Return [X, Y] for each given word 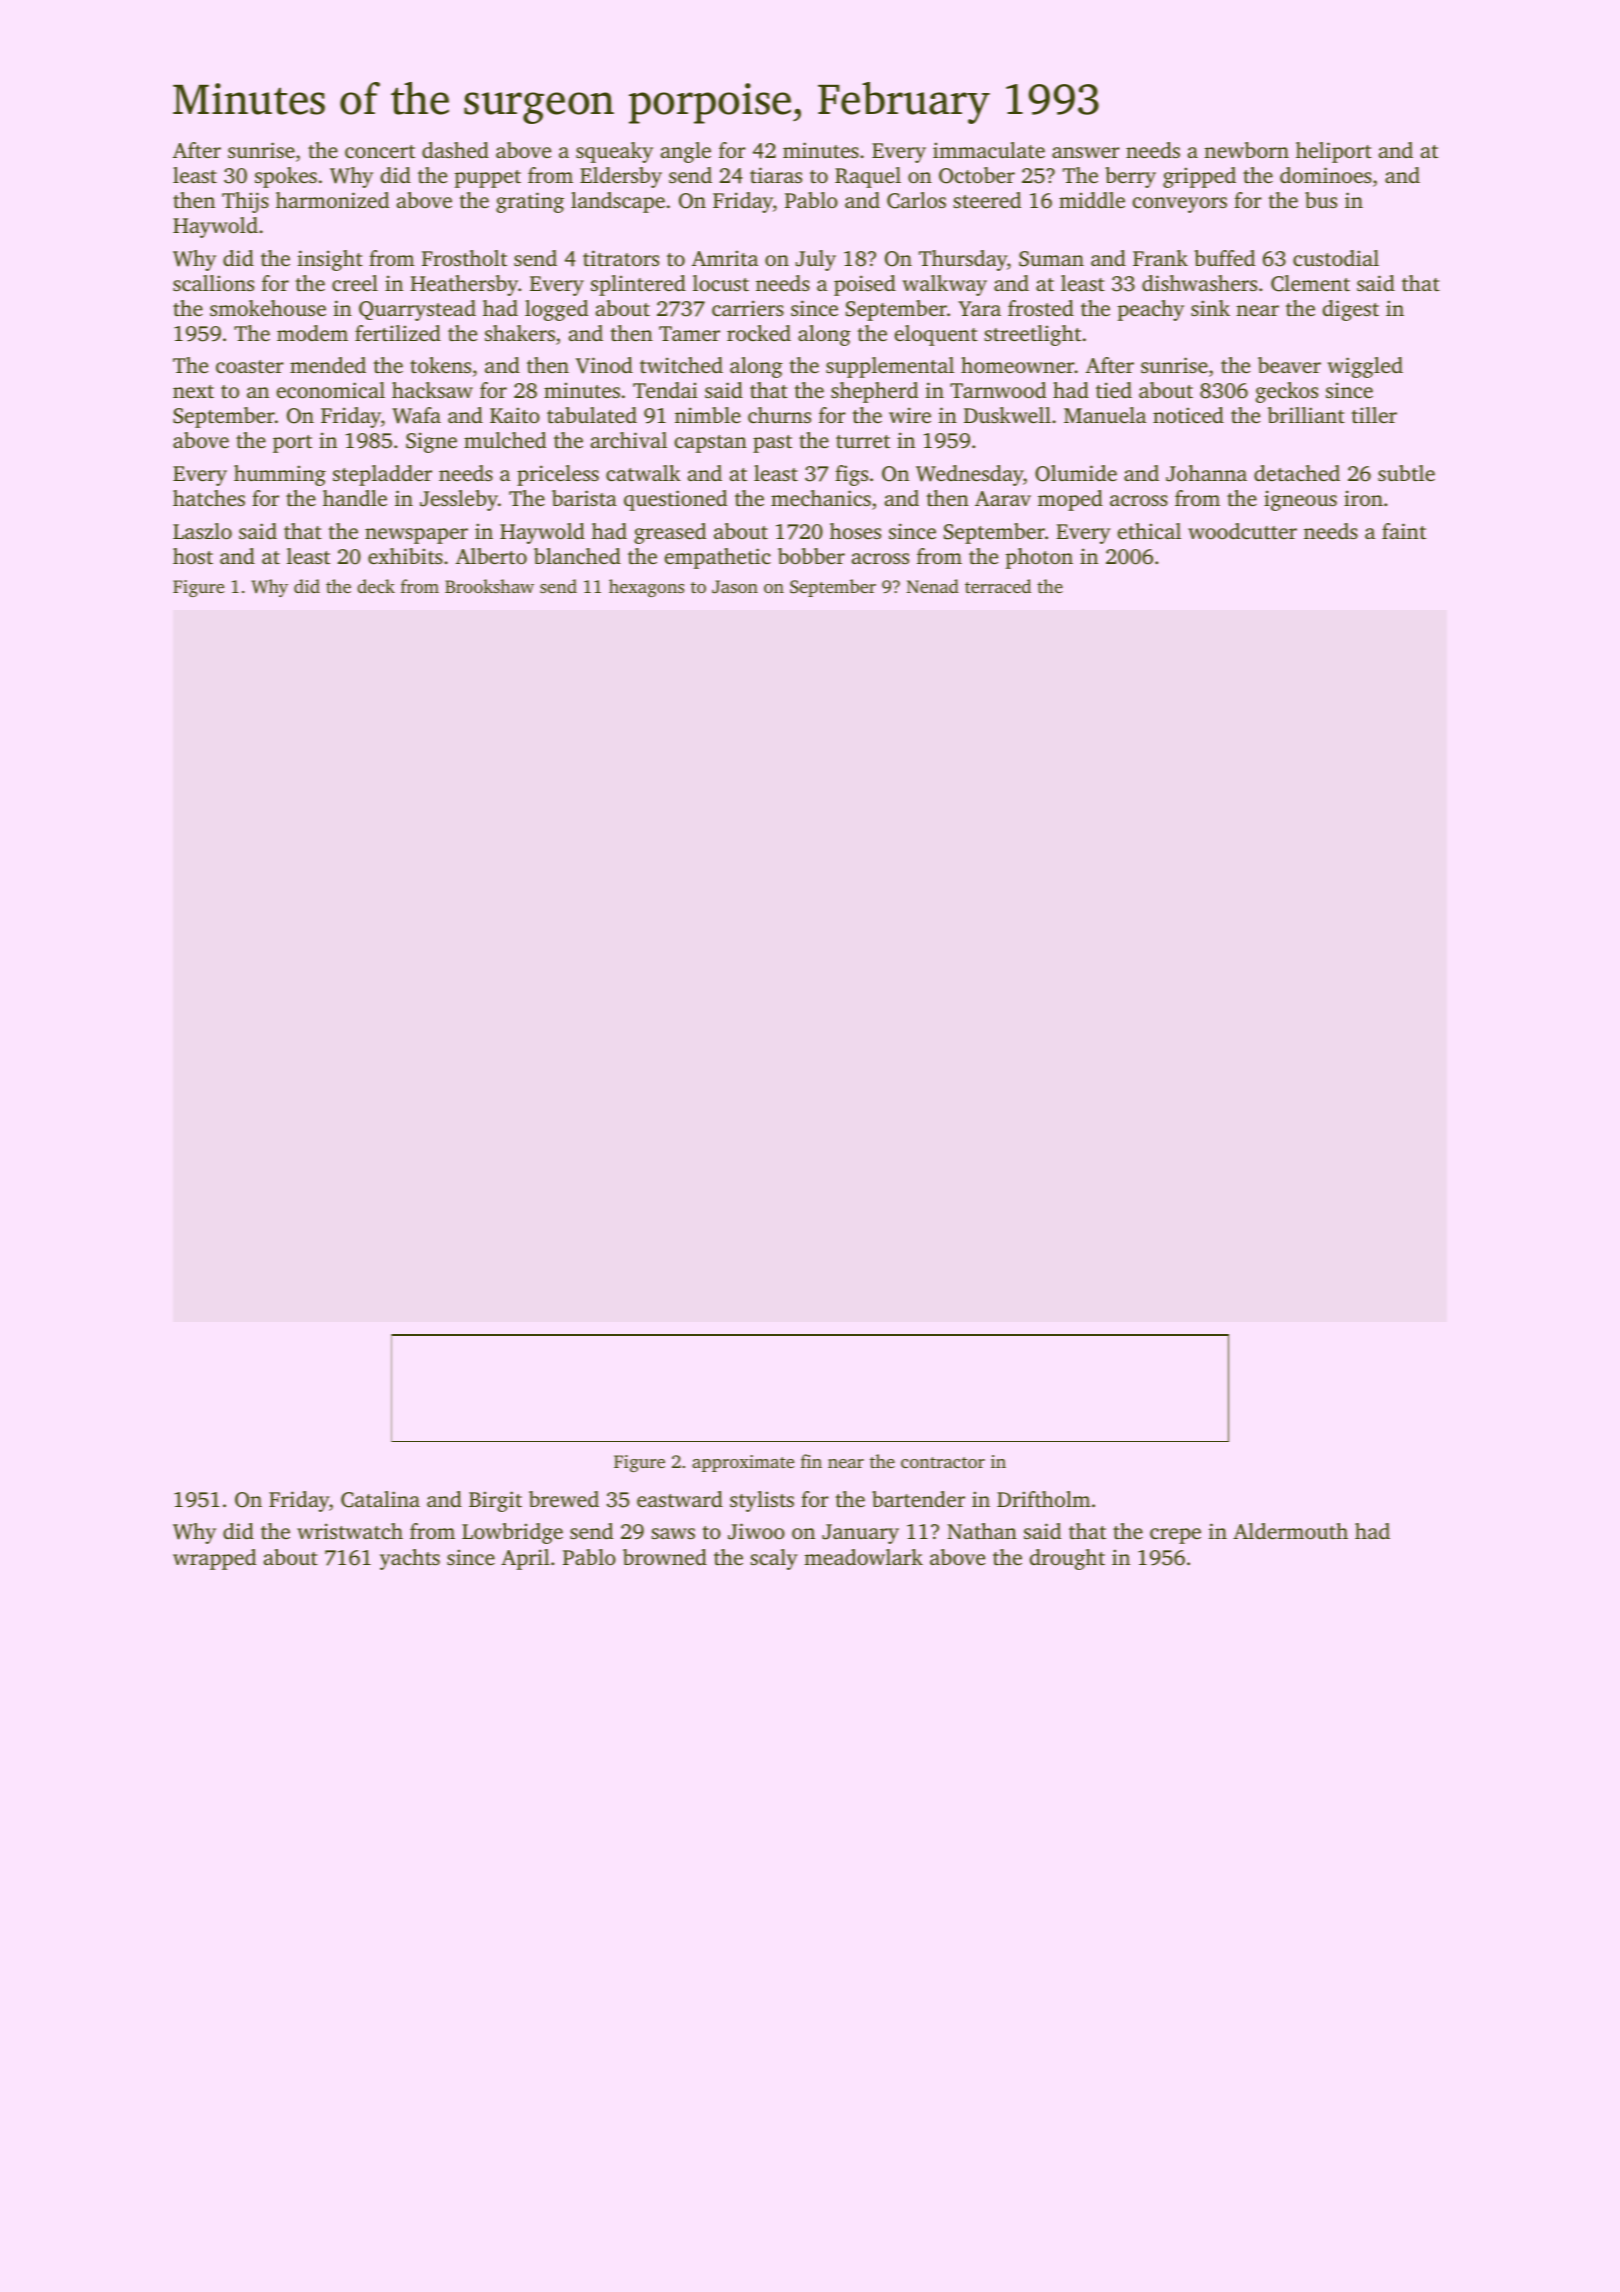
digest [1351, 310]
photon [1039, 558]
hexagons [646, 588]
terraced [998, 586]
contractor [943, 1462]
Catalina [380, 1499]
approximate [743, 1463]
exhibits [405, 556]
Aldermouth [1290, 1531]
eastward [680, 1499]
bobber [811, 556]
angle [686, 152]
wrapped [214, 1559]
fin [811, 1461]
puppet [488, 179]
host [193, 556]
